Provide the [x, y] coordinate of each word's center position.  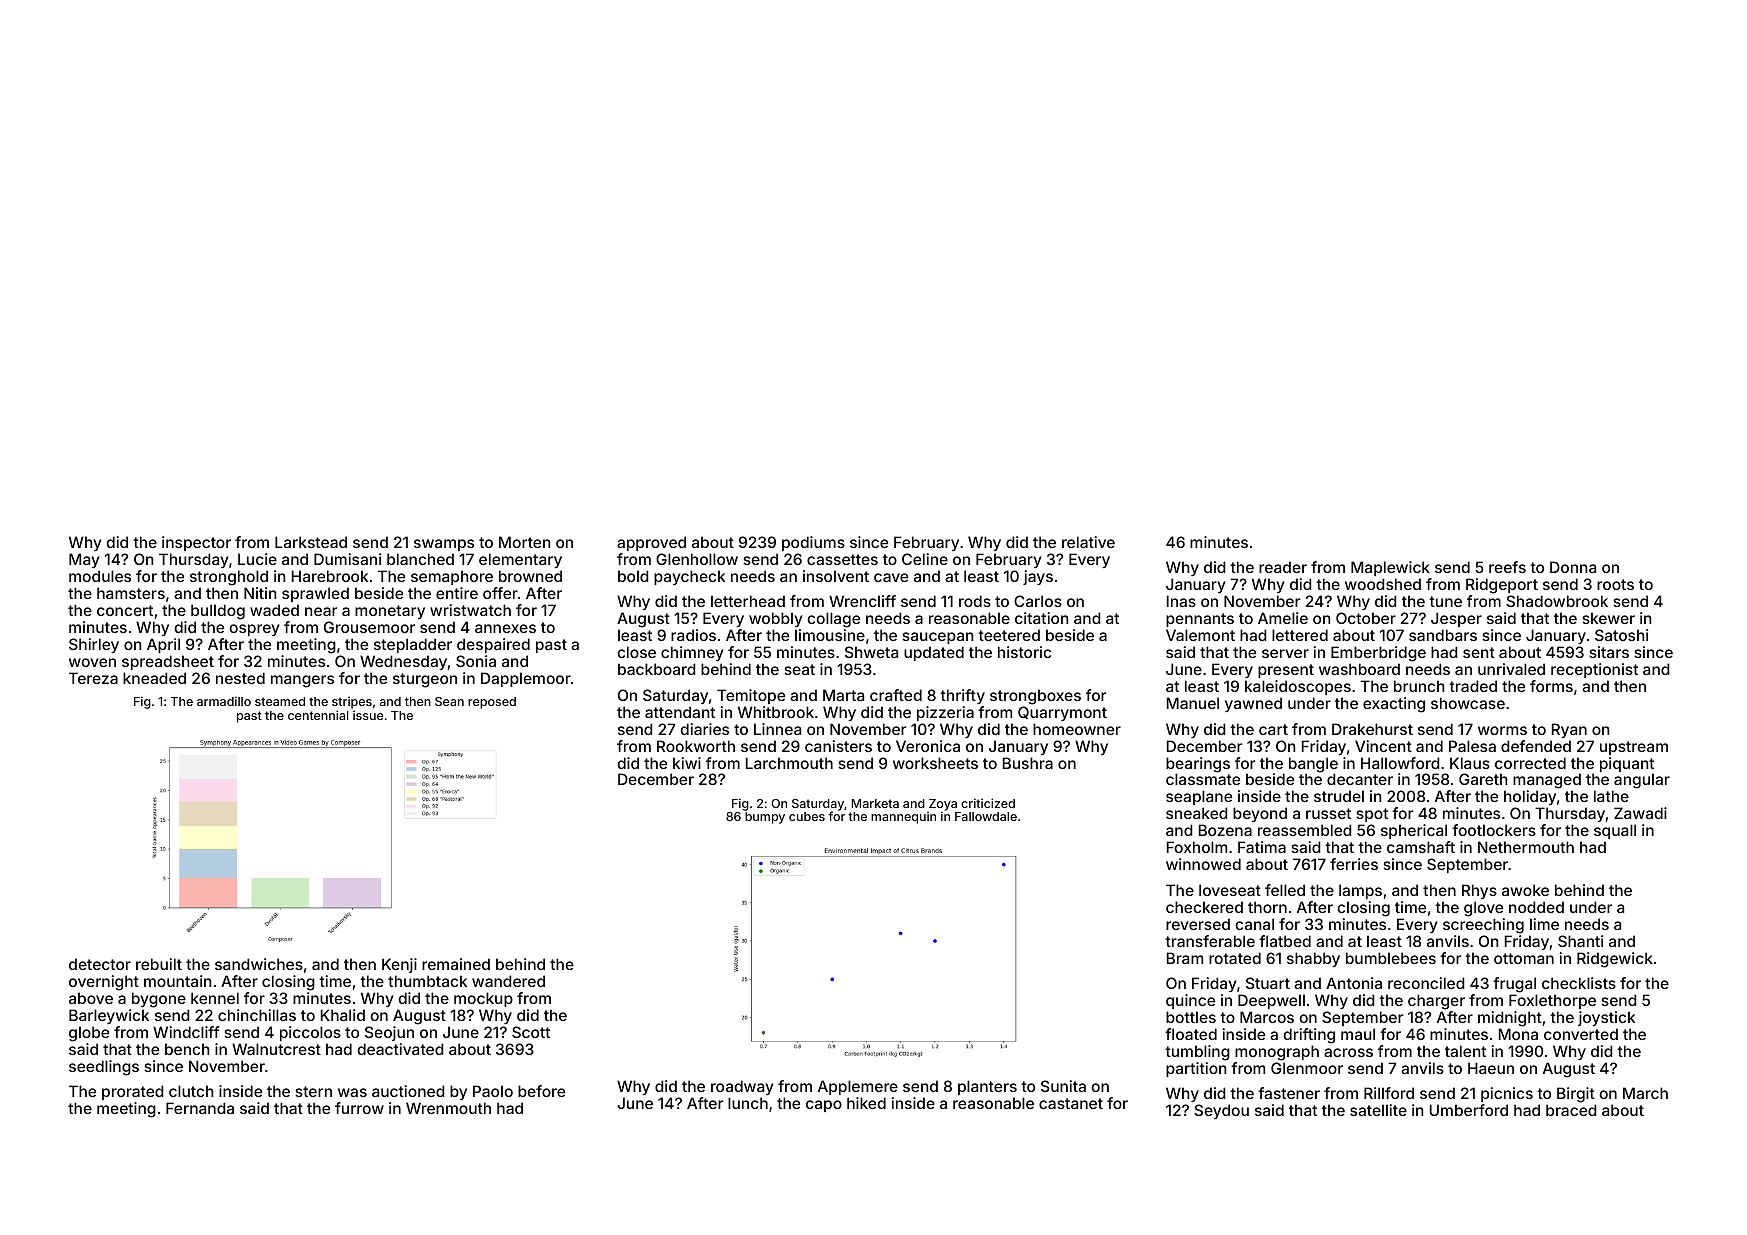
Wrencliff [862, 601]
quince [1190, 1001]
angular [1642, 781]
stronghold [229, 578]
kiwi [687, 763]
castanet [1071, 1103]
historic [1024, 652]
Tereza [93, 678]
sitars [1609, 652]
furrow [359, 1108]
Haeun [1491, 1068]
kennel [215, 998]
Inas [1181, 601]
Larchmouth [789, 763]
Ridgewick [1615, 960]
